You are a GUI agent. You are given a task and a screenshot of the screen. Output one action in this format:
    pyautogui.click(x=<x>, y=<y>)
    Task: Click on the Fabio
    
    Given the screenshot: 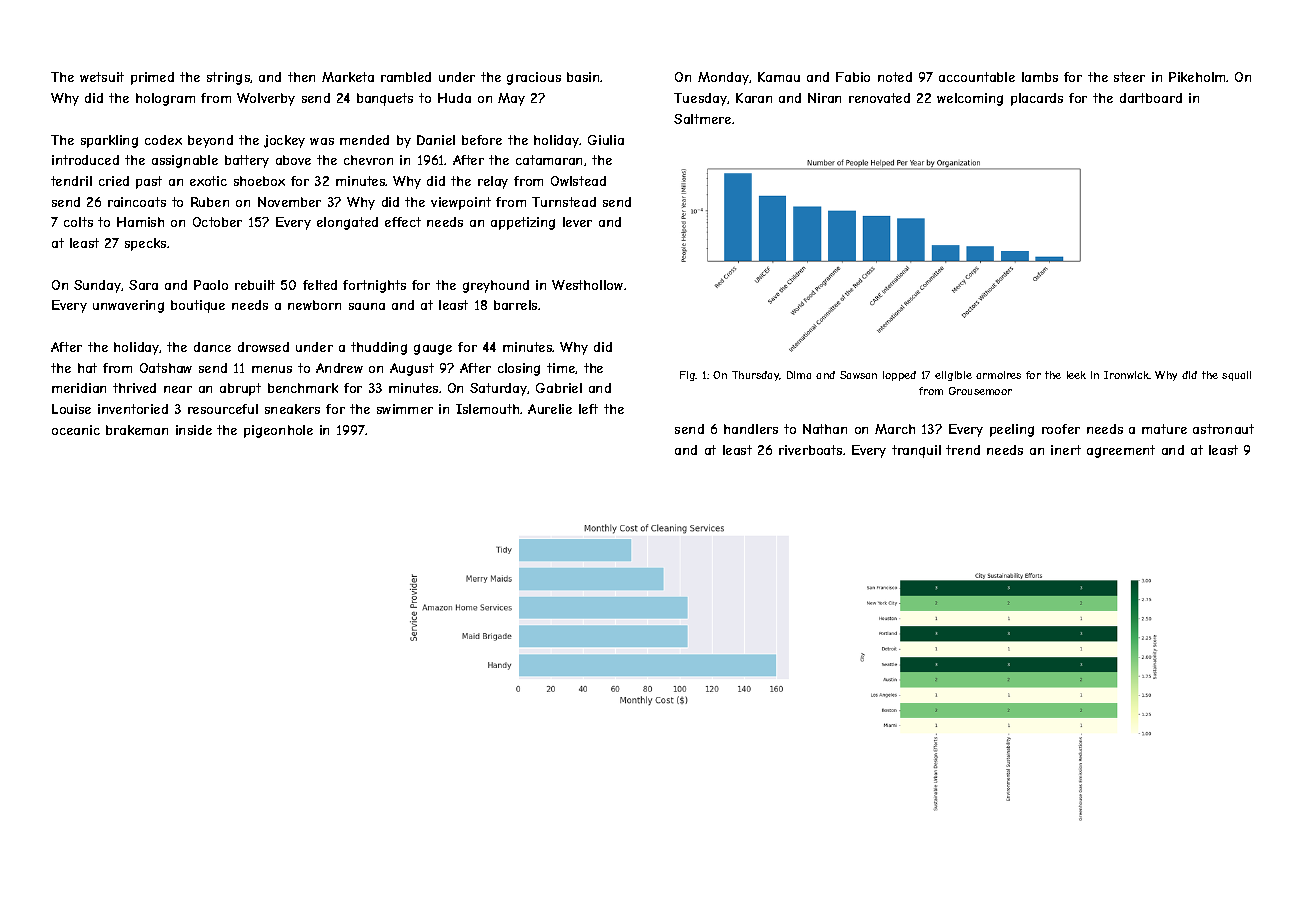 What is the action you would take?
    pyautogui.click(x=853, y=77)
